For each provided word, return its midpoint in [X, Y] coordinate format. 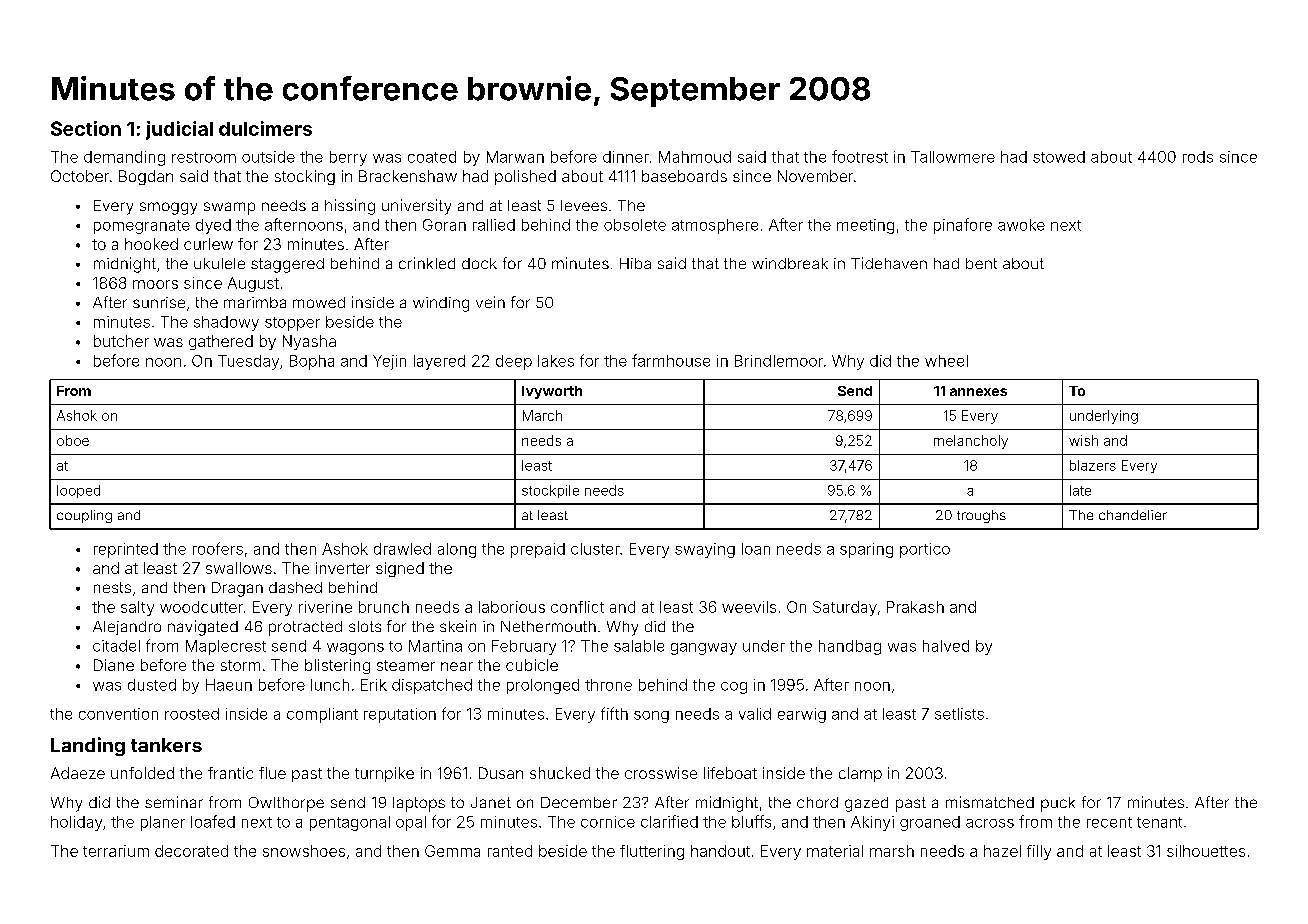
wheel [946, 361]
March [542, 415]
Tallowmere [953, 157]
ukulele [219, 263]
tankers [166, 745]
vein [490, 302]
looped [78, 491]
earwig [802, 715]
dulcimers [265, 128]
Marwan [515, 157]
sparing [866, 550]
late [1080, 490]
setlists [959, 714]
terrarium [116, 851]
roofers [218, 548]
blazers [1093, 465]
